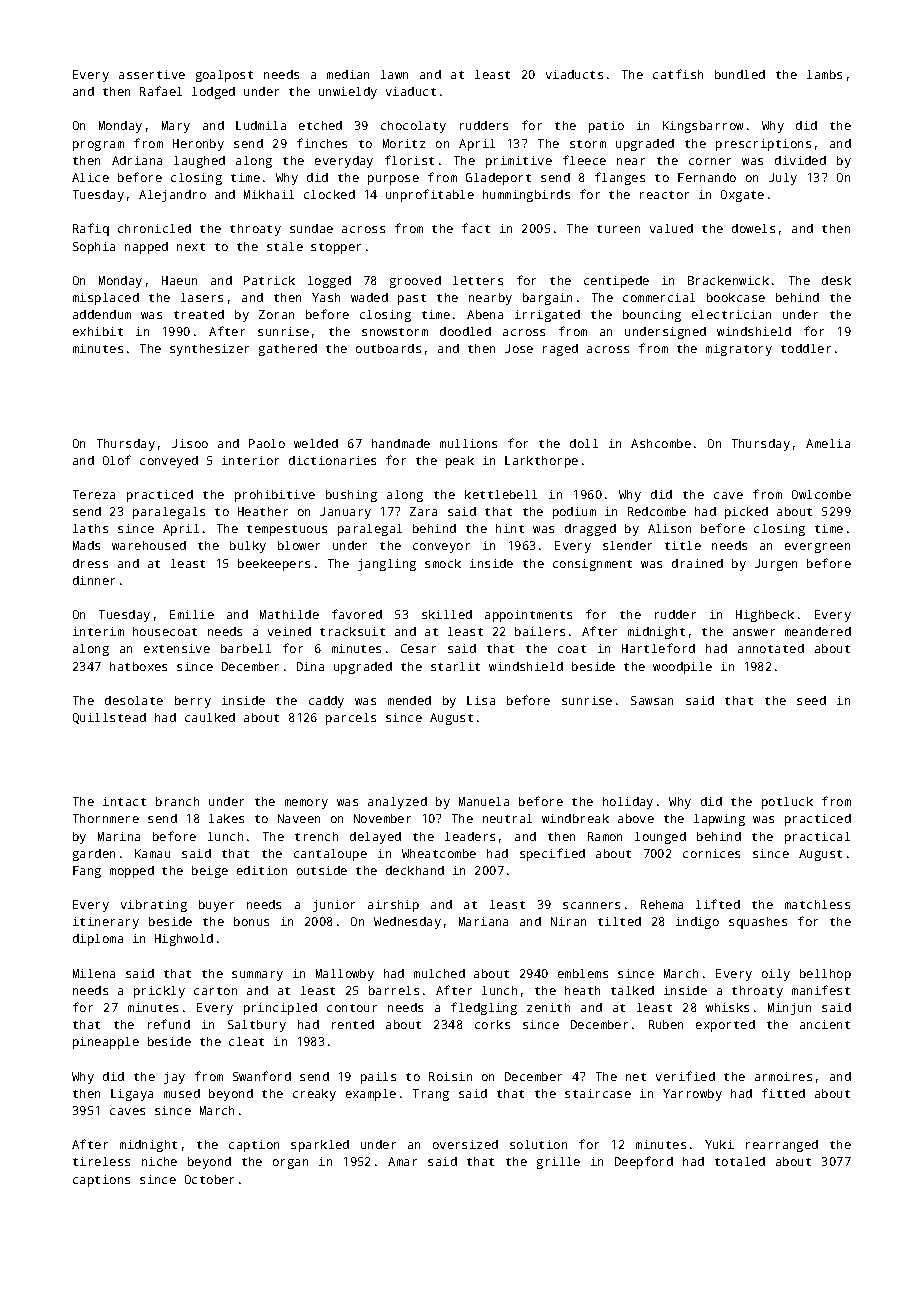 This page has width=924, height=1308. I want to click on caddy, so click(326, 702).
